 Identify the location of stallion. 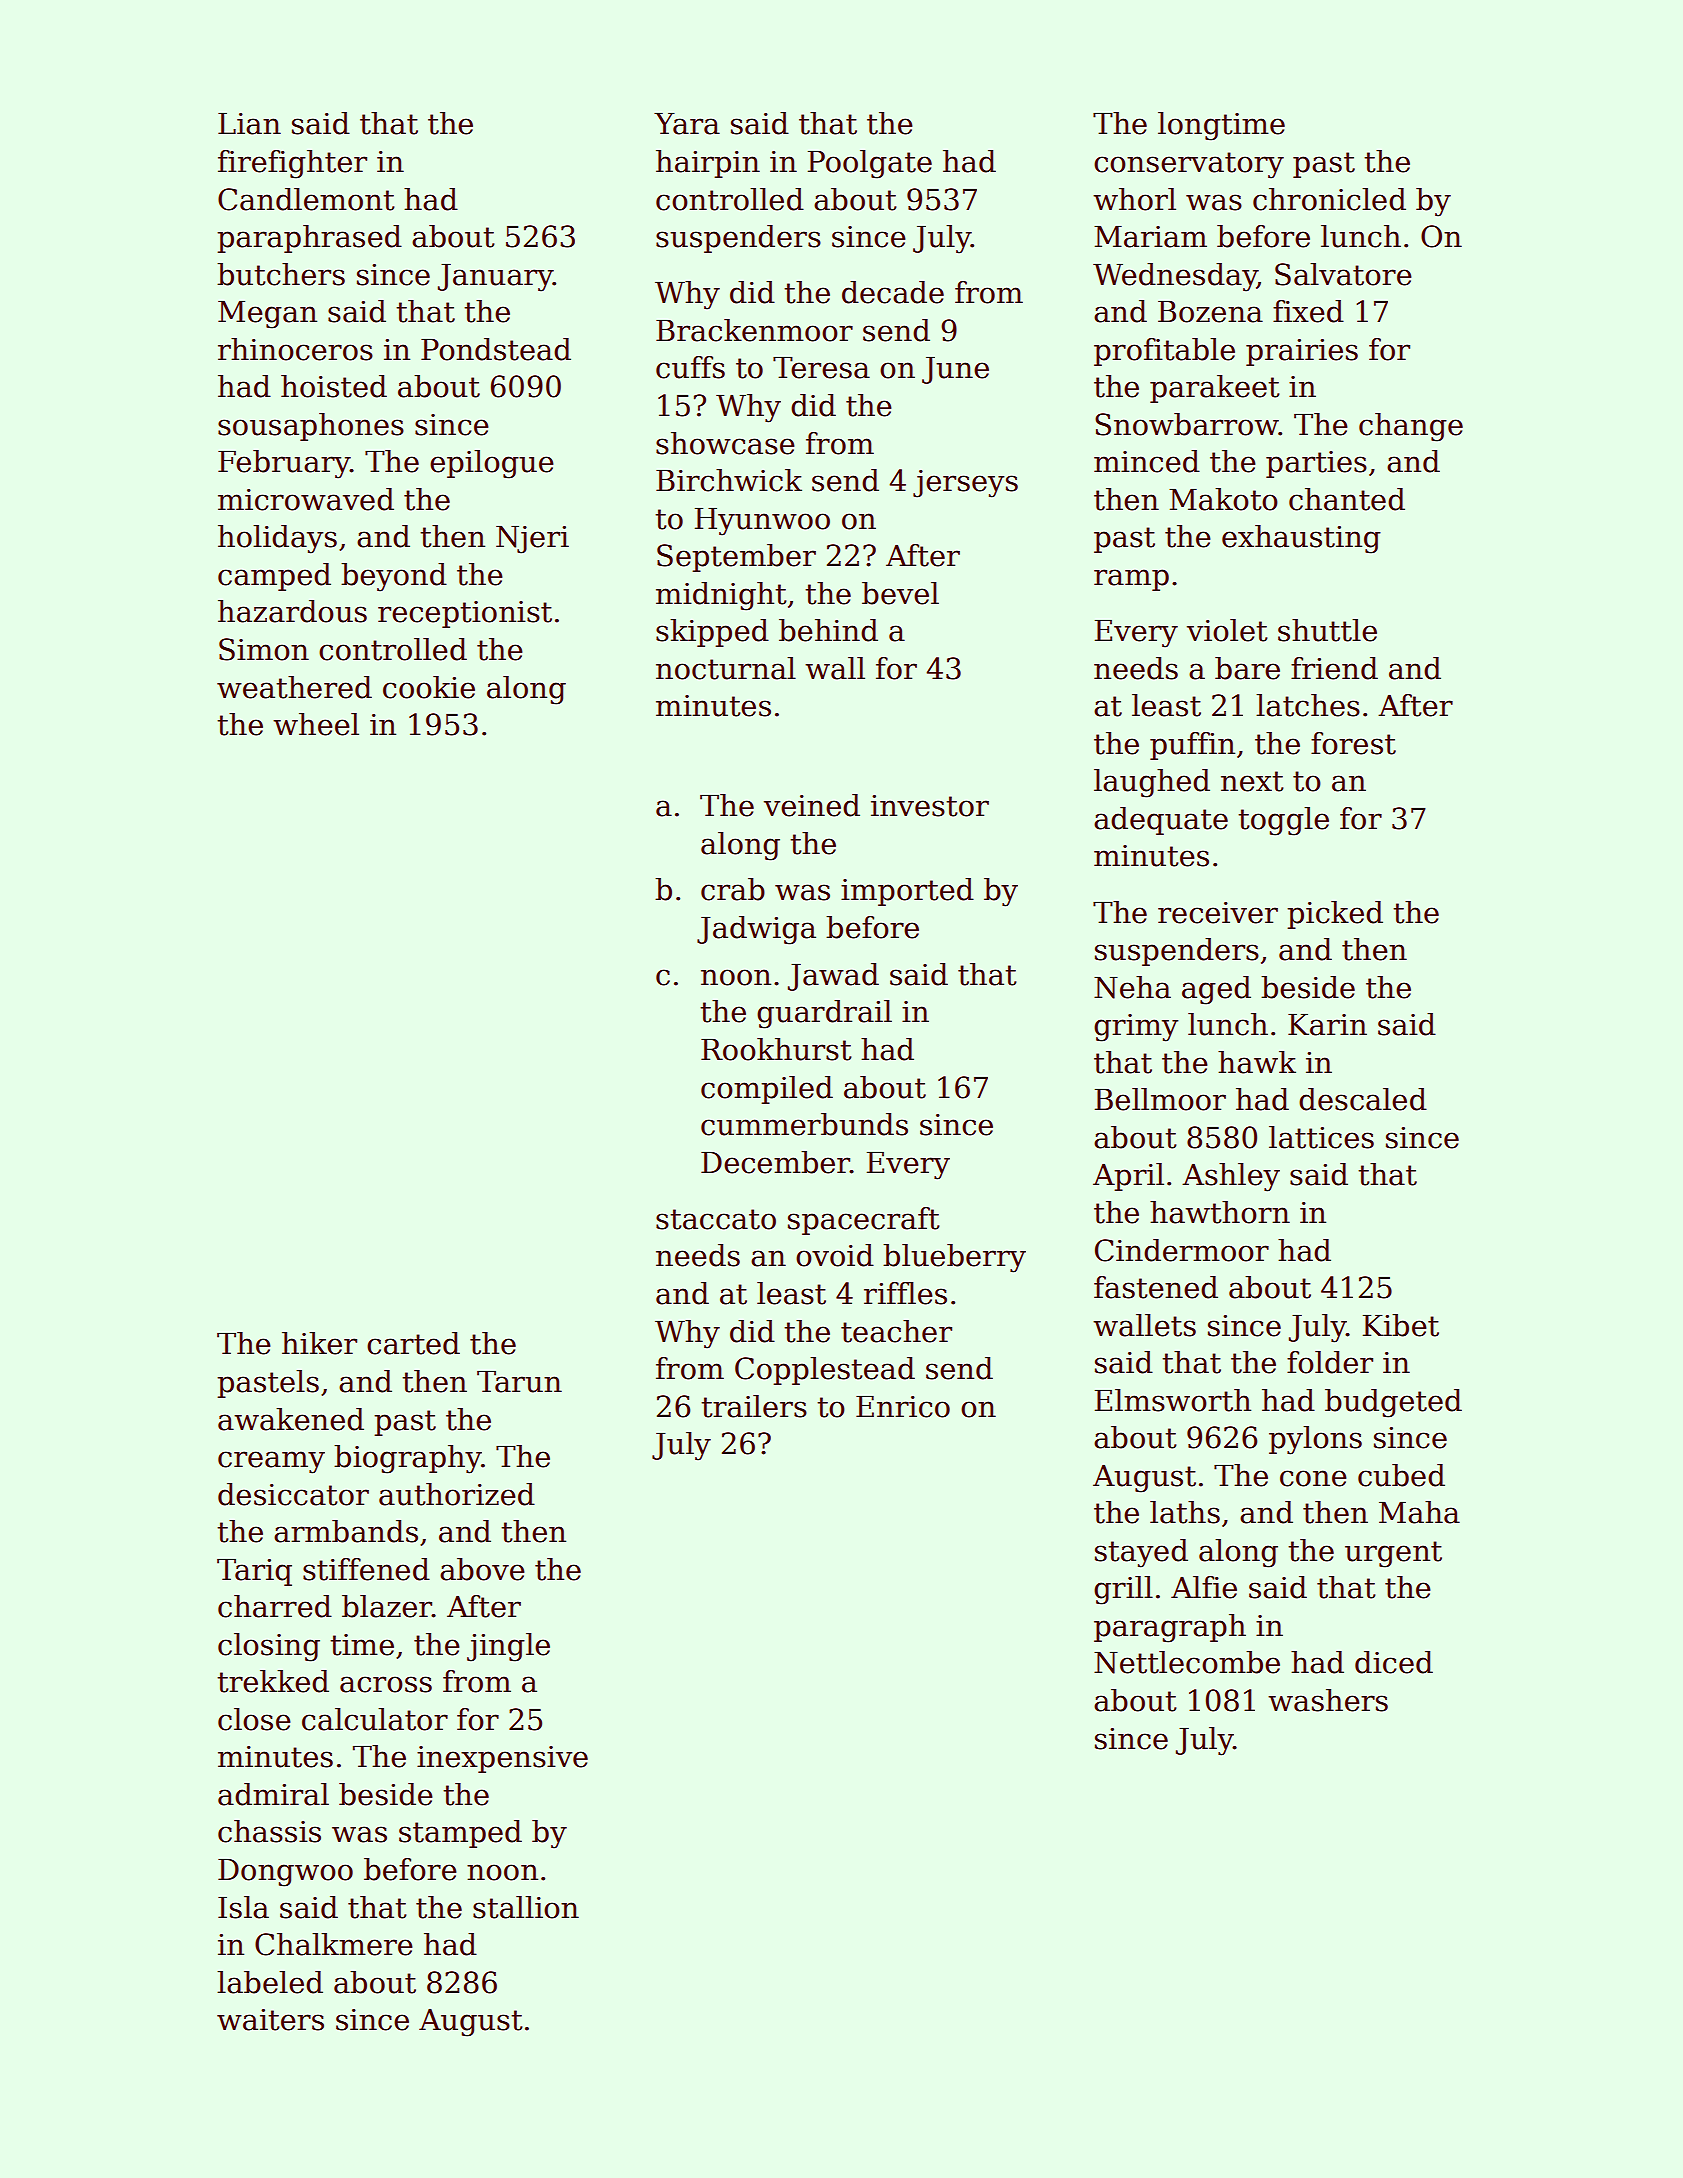
(526, 1907).
